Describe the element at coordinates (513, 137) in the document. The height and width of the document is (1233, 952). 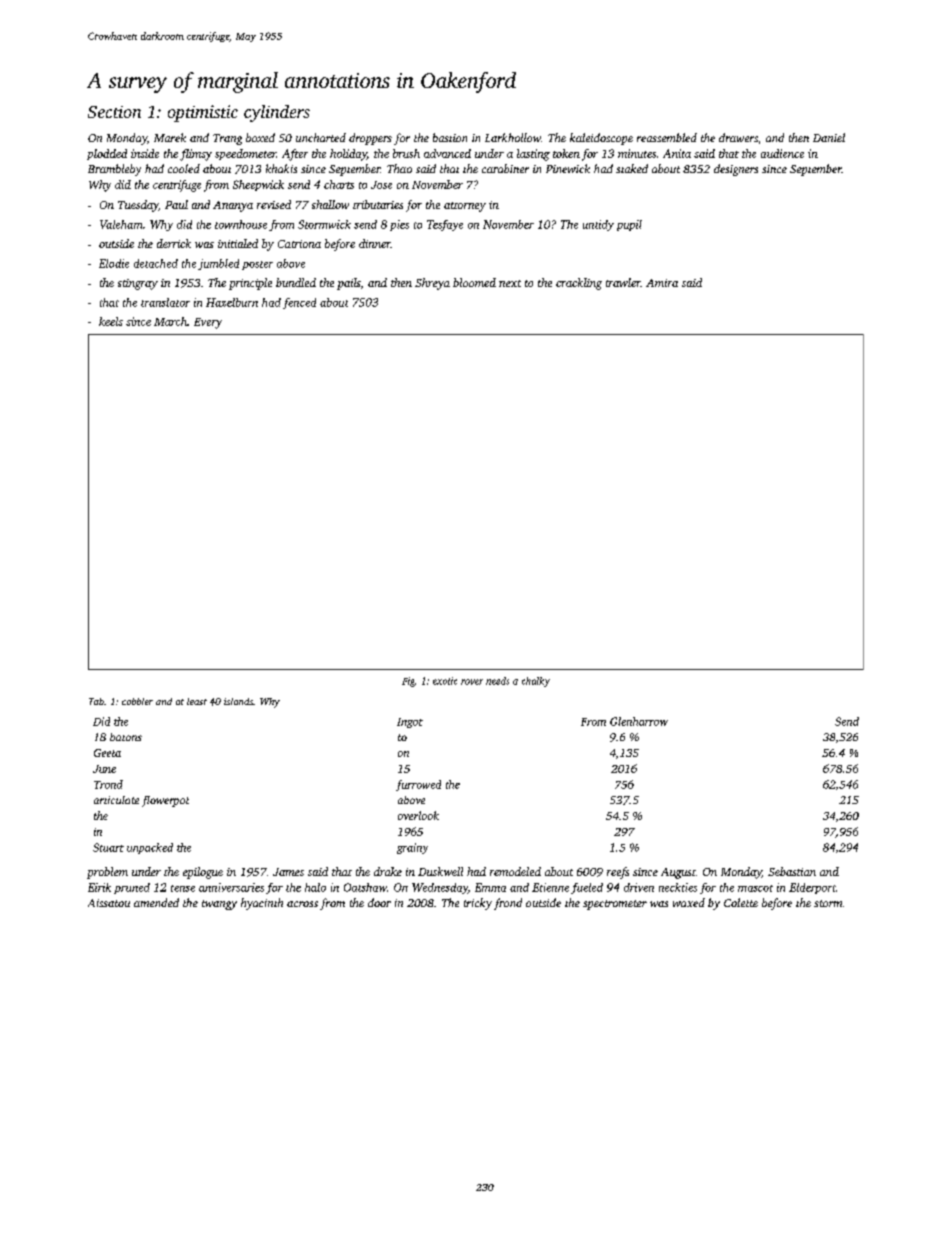
I see `Larkhollow` at that location.
